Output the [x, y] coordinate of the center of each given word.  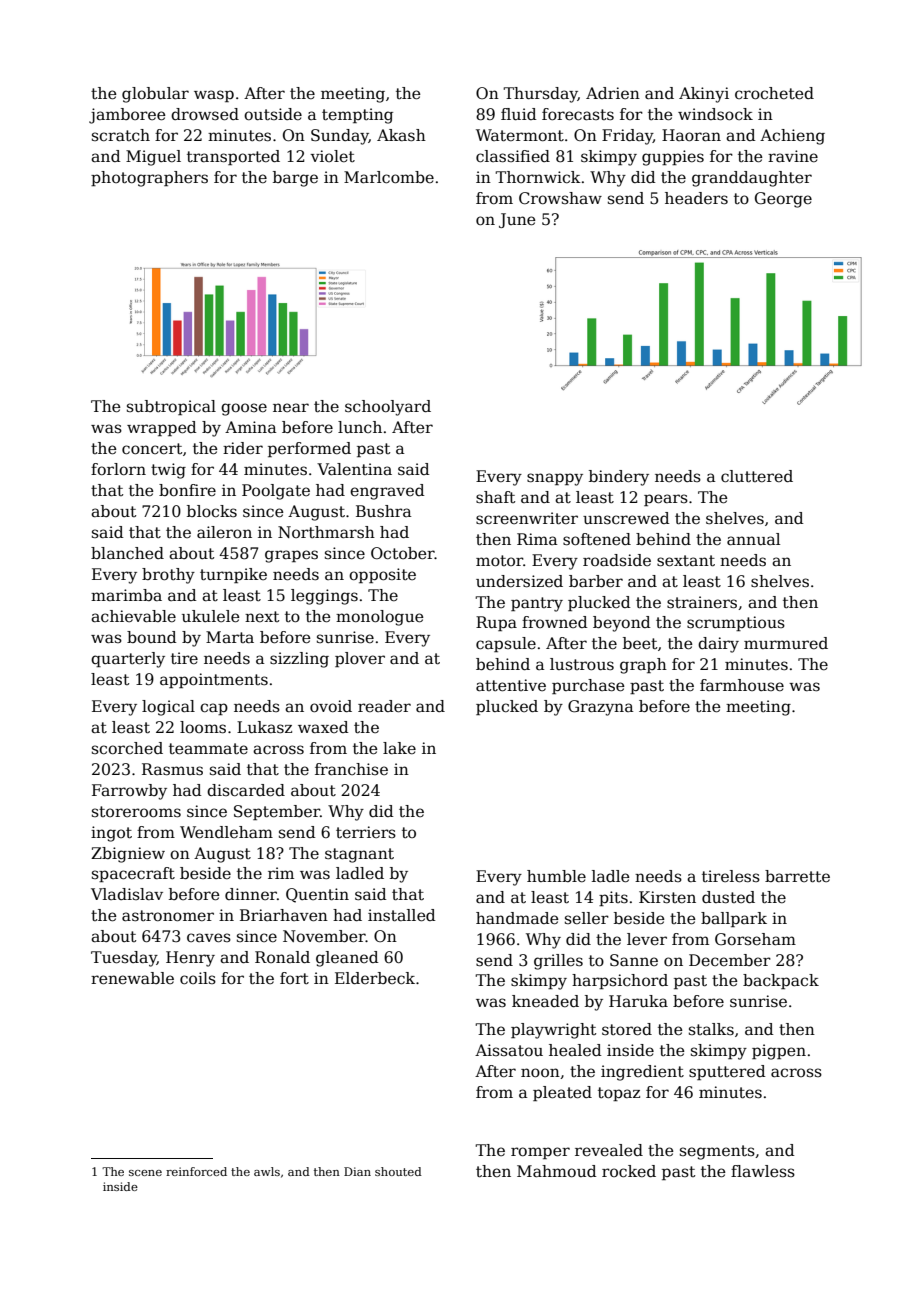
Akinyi [704, 95]
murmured [786, 643]
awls [267, 1171]
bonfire [187, 490]
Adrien [613, 93]
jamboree [127, 116]
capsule [506, 644]
